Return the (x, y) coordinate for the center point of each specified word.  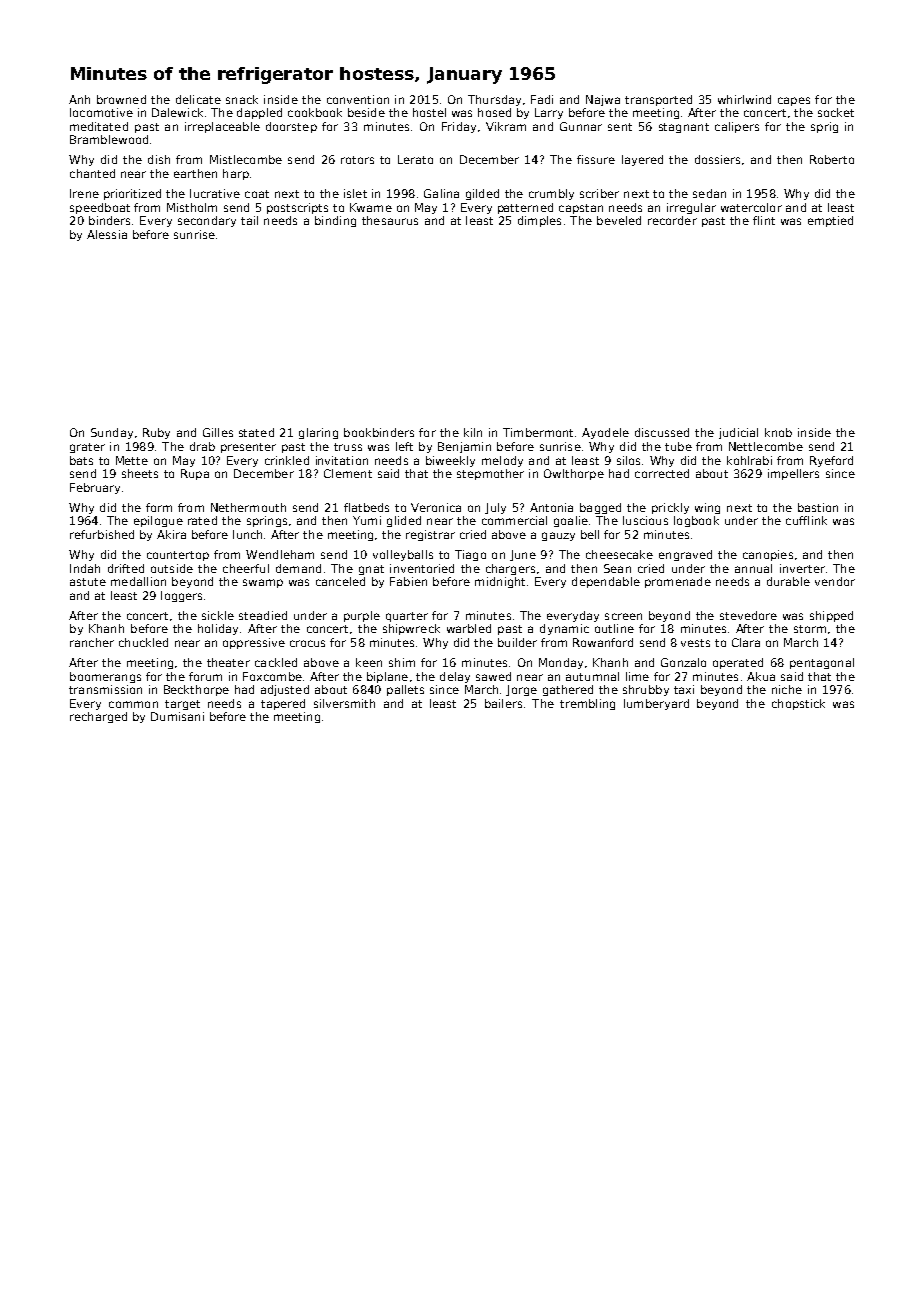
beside (366, 112)
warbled (469, 628)
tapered (283, 704)
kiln (473, 432)
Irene (84, 193)
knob (778, 432)
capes (794, 101)
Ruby (156, 433)
